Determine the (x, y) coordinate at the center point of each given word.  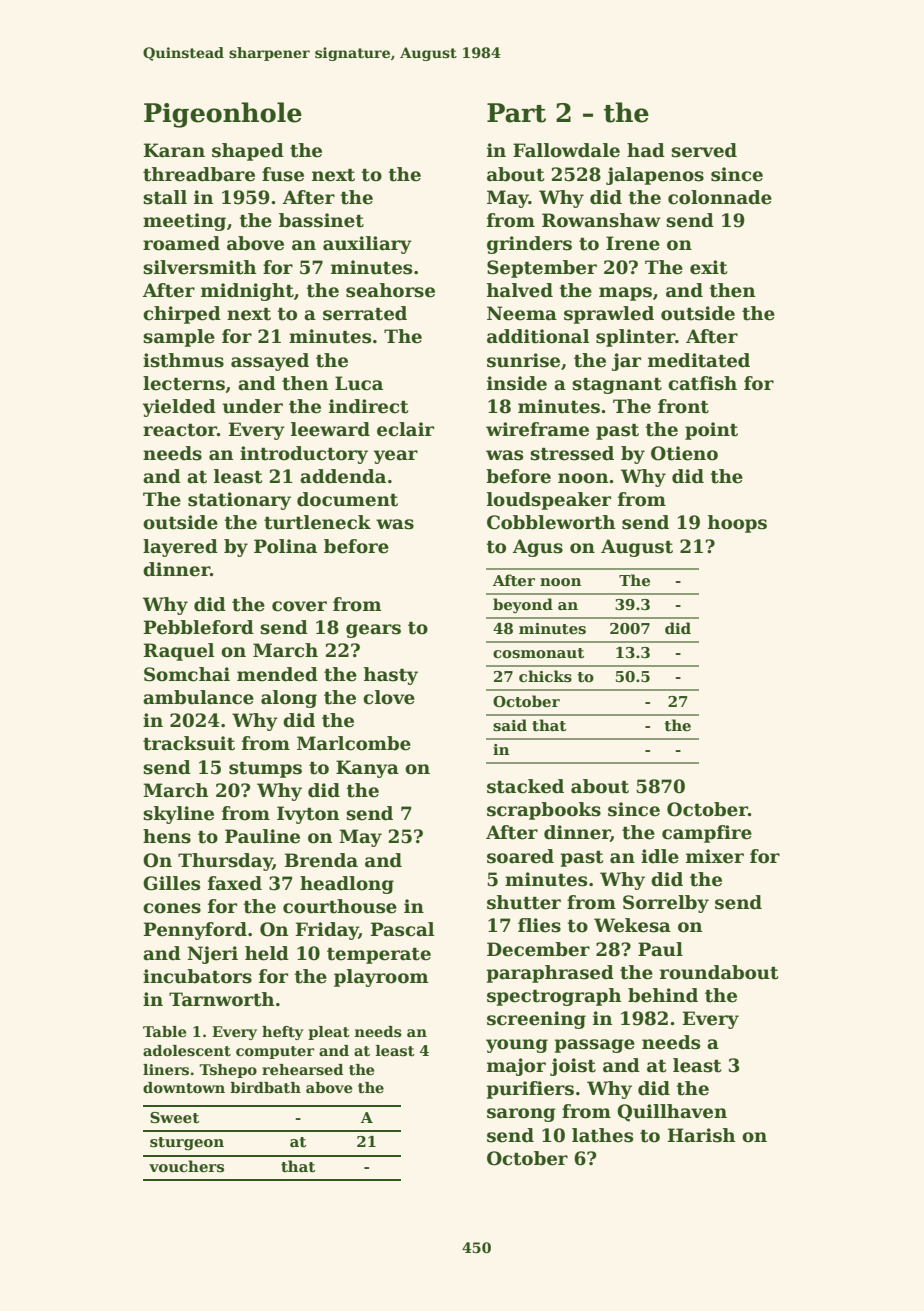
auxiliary (367, 245)
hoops (737, 524)
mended (277, 674)
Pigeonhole (223, 115)
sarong (521, 1115)
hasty (391, 676)
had (646, 150)
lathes (602, 1135)
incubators (197, 976)
